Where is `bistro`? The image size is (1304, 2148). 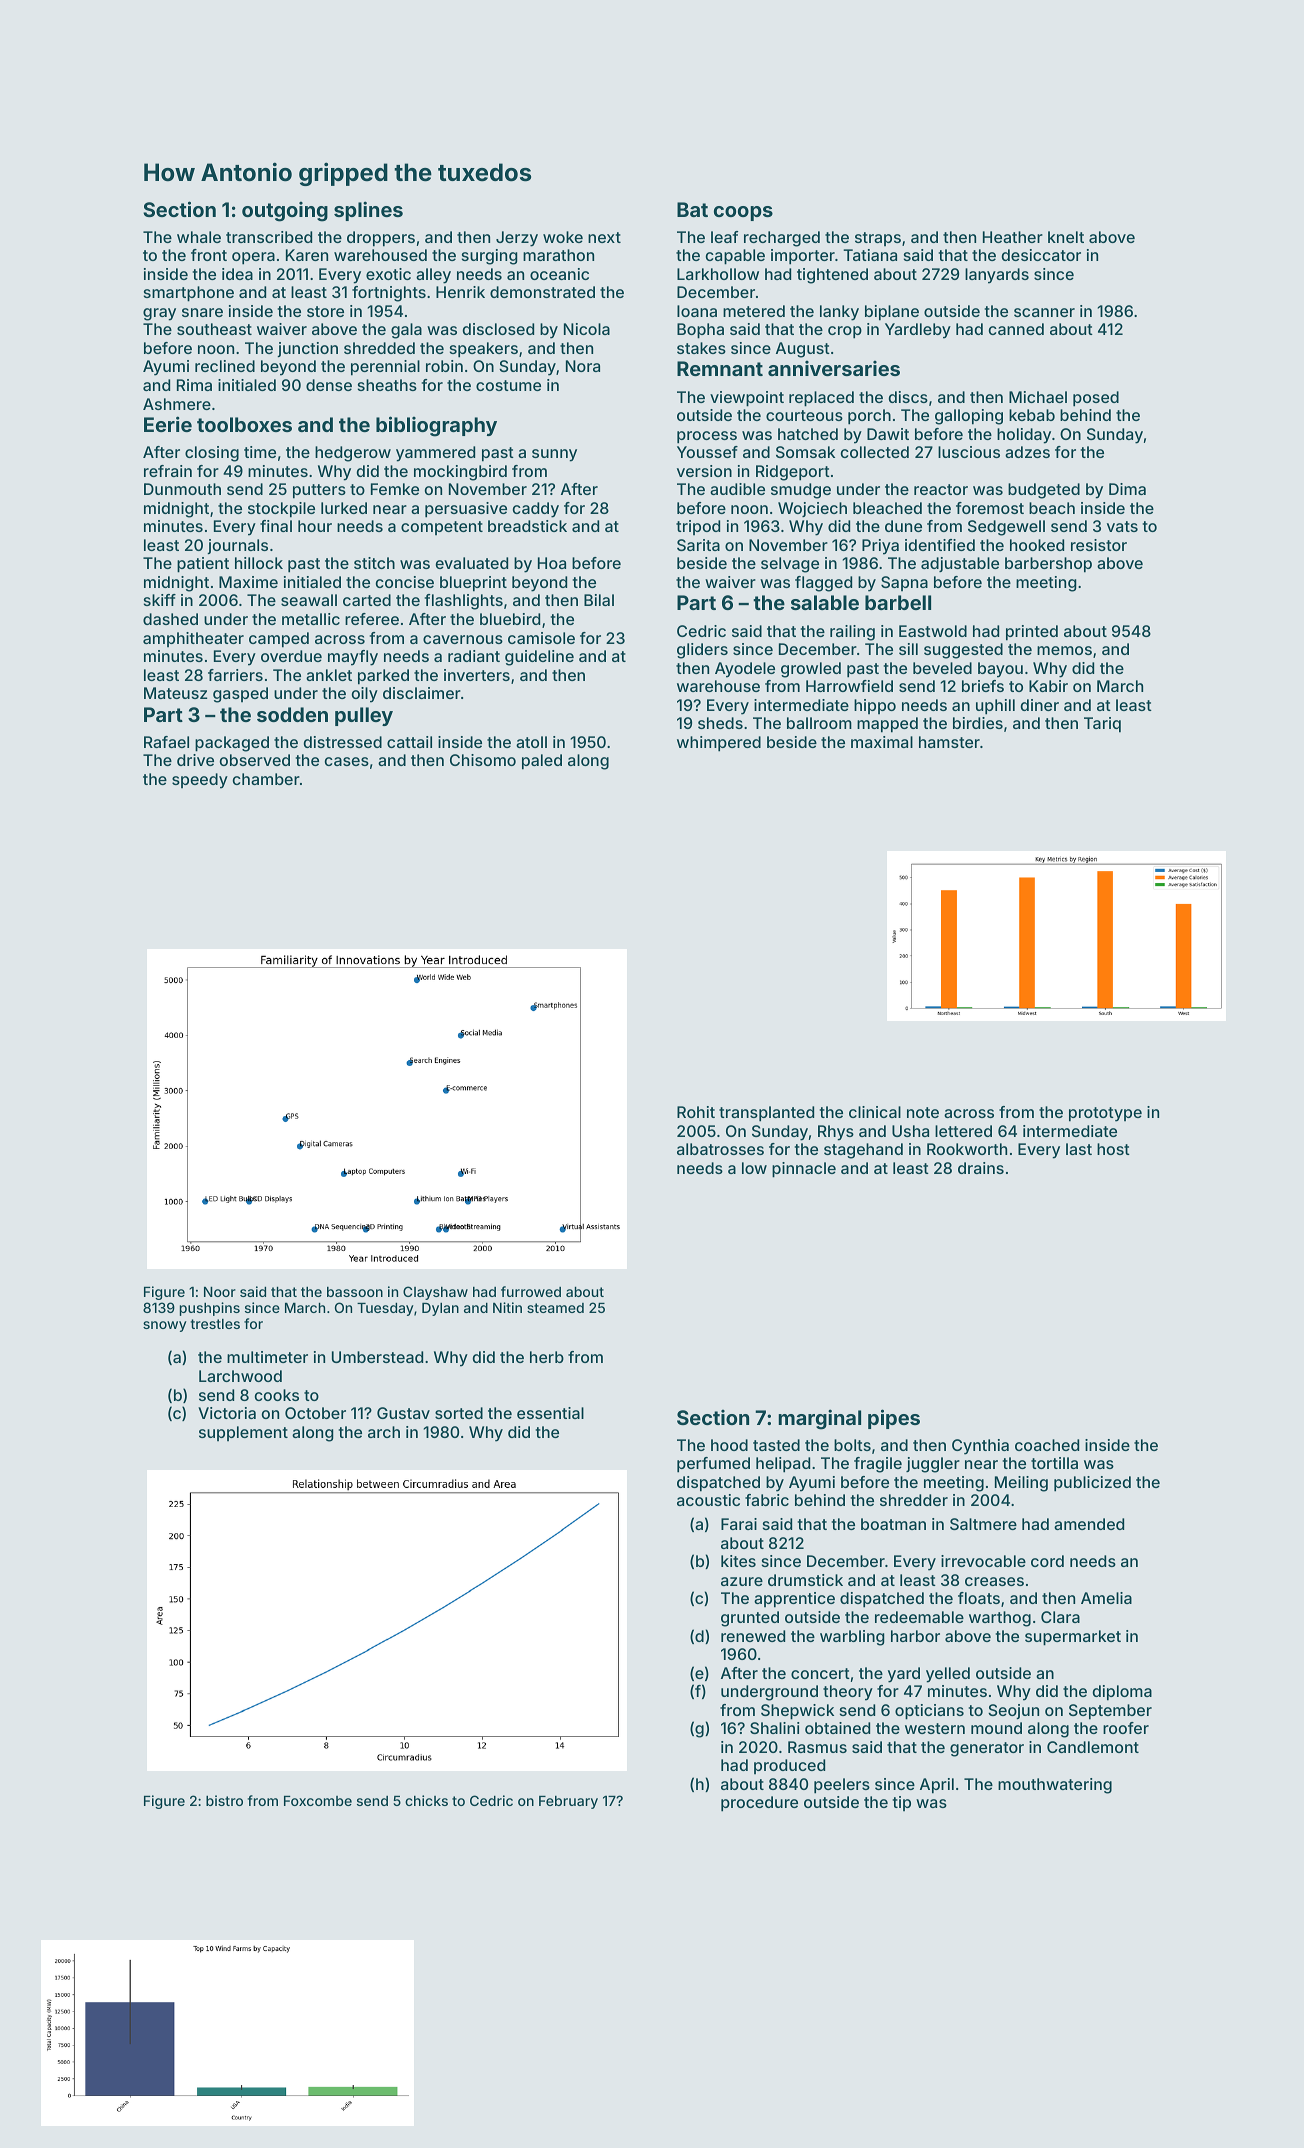 bistro is located at coordinates (224, 1800).
